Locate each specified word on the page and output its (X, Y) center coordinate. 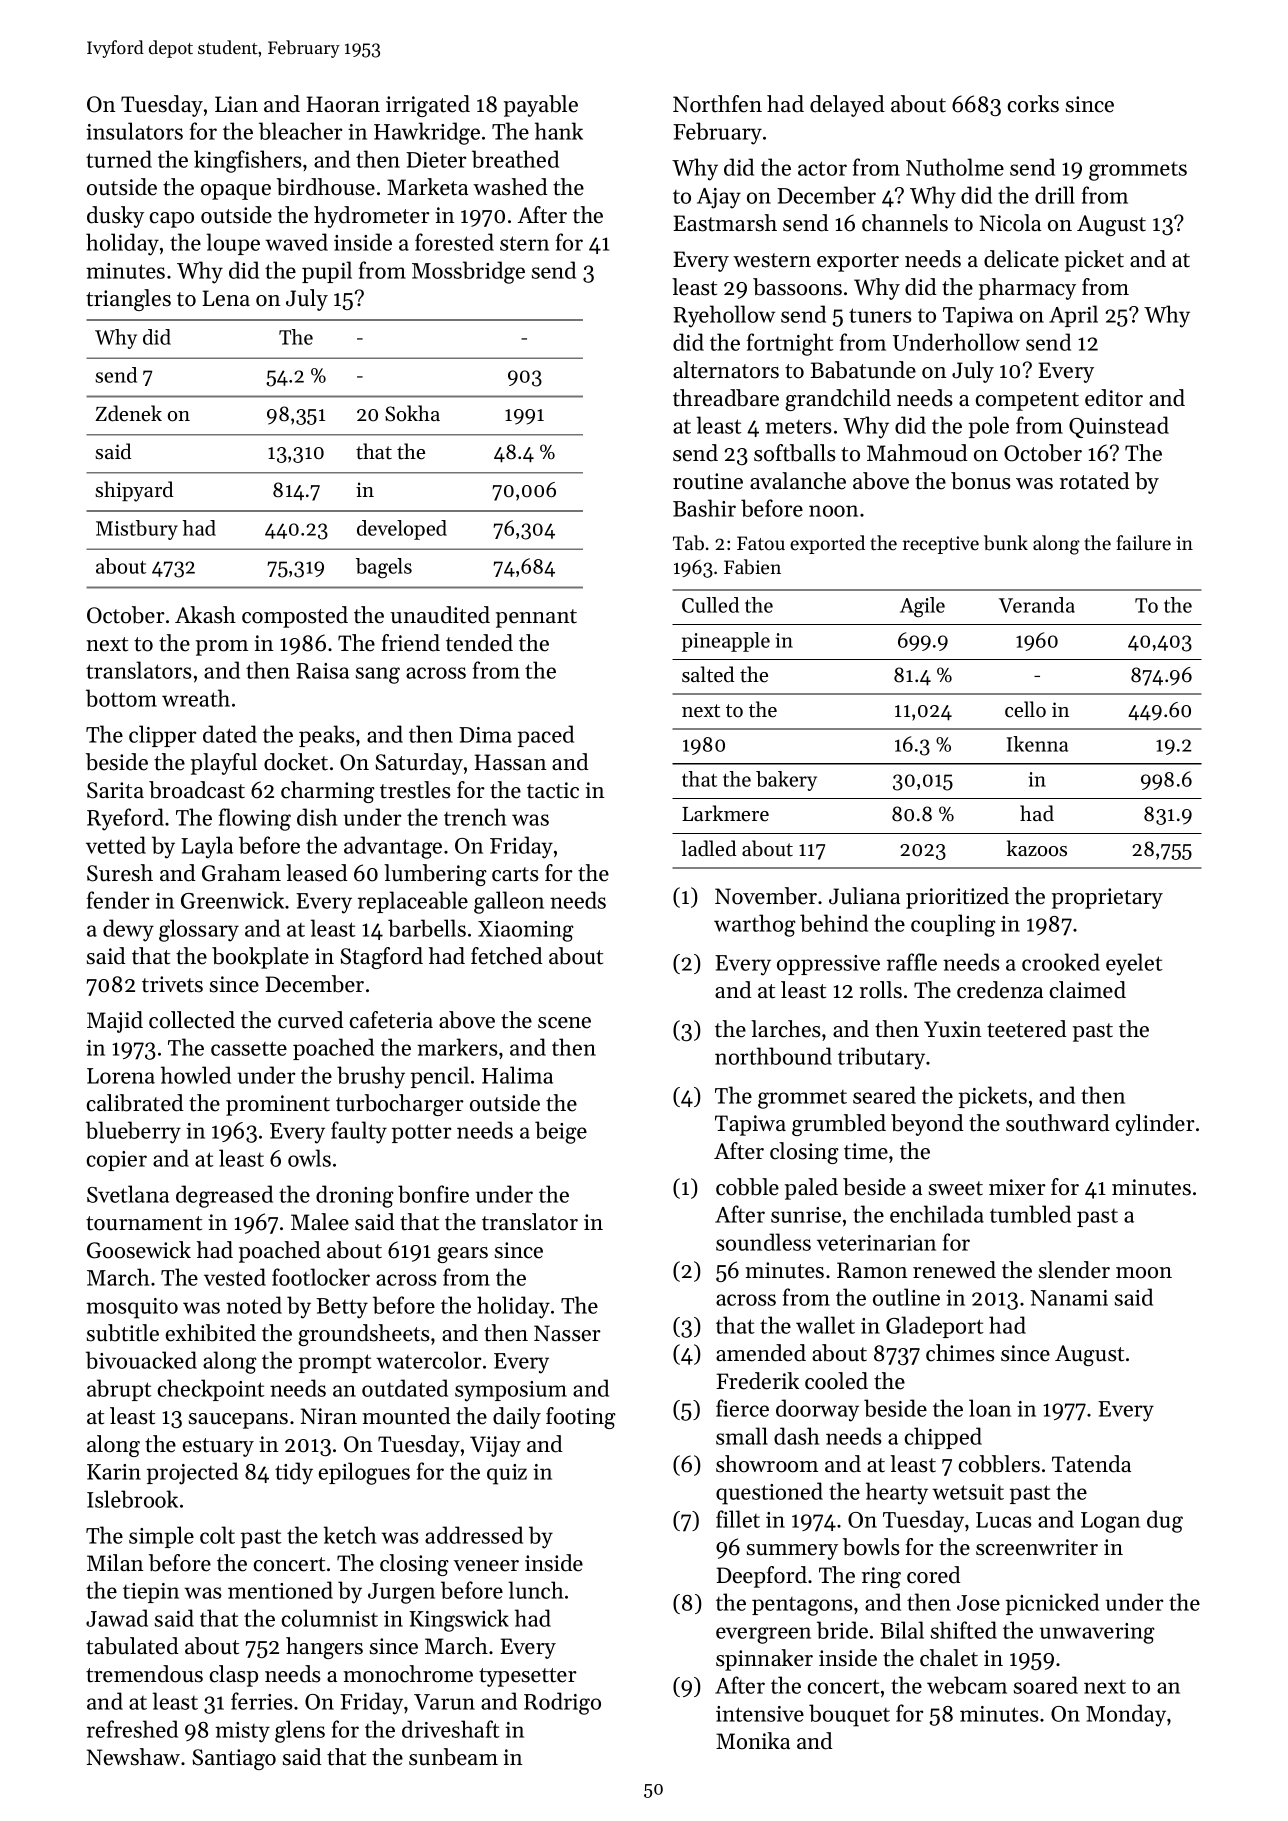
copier (117, 1161)
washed (510, 187)
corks (1033, 104)
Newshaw (133, 1757)
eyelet (1134, 964)
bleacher (300, 131)
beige (561, 1132)
